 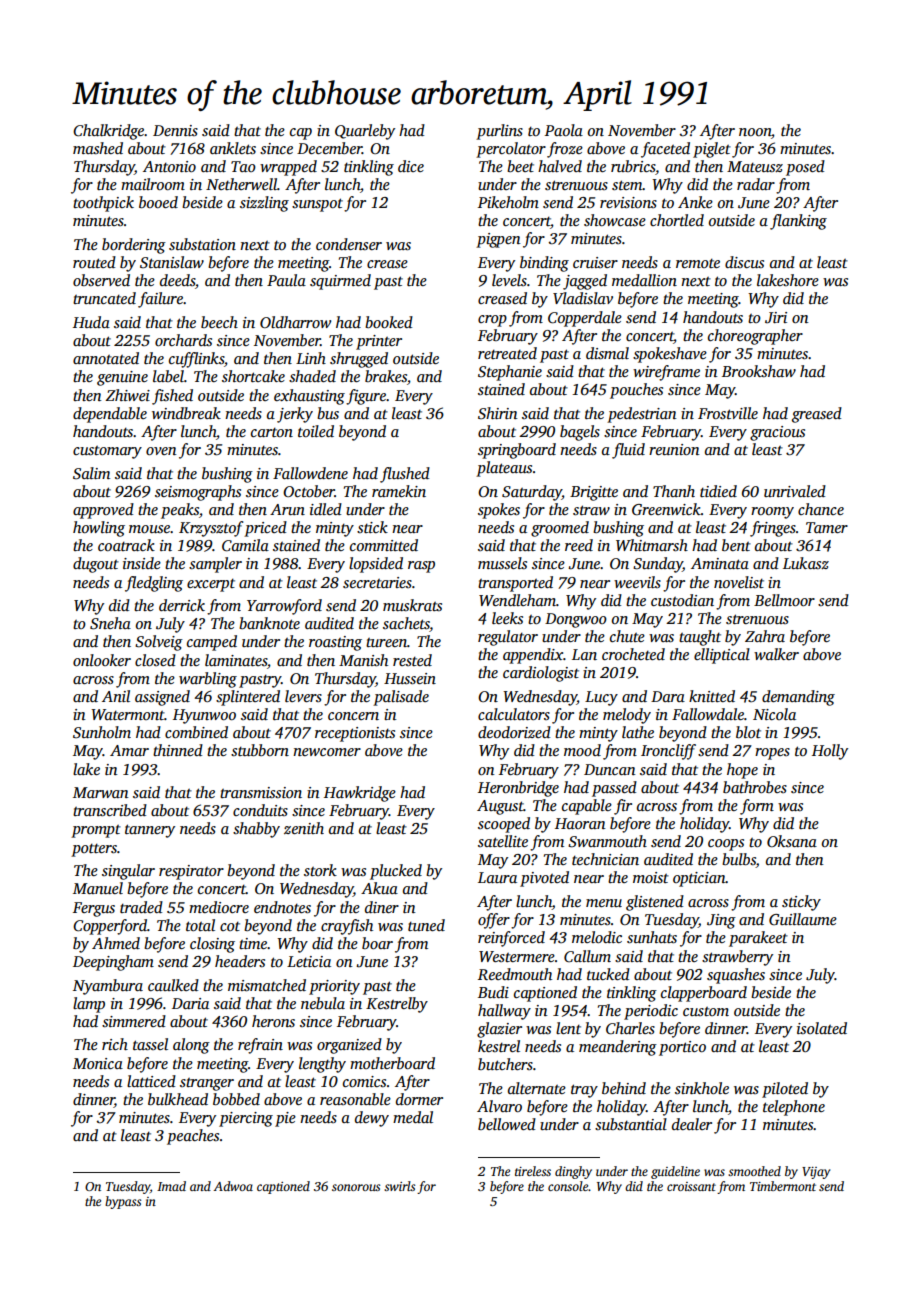 I want to click on Haoran, so click(x=580, y=823).
